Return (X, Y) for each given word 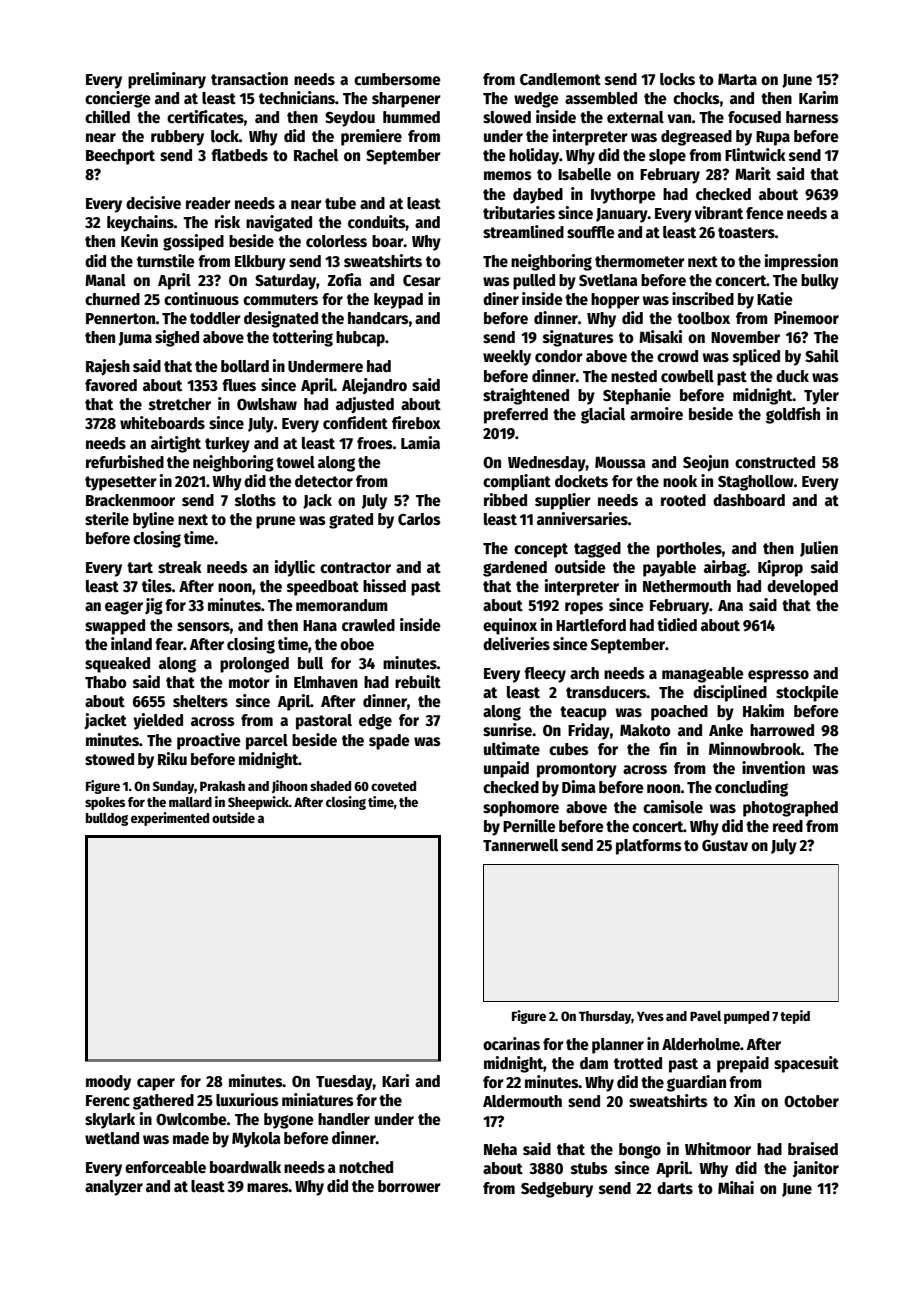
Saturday (285, 282)
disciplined (730, 693)
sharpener (406, 100)
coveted (393, 786)
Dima (579, 786)
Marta (737, 79)
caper (156, 1084)
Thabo (106, 682)
